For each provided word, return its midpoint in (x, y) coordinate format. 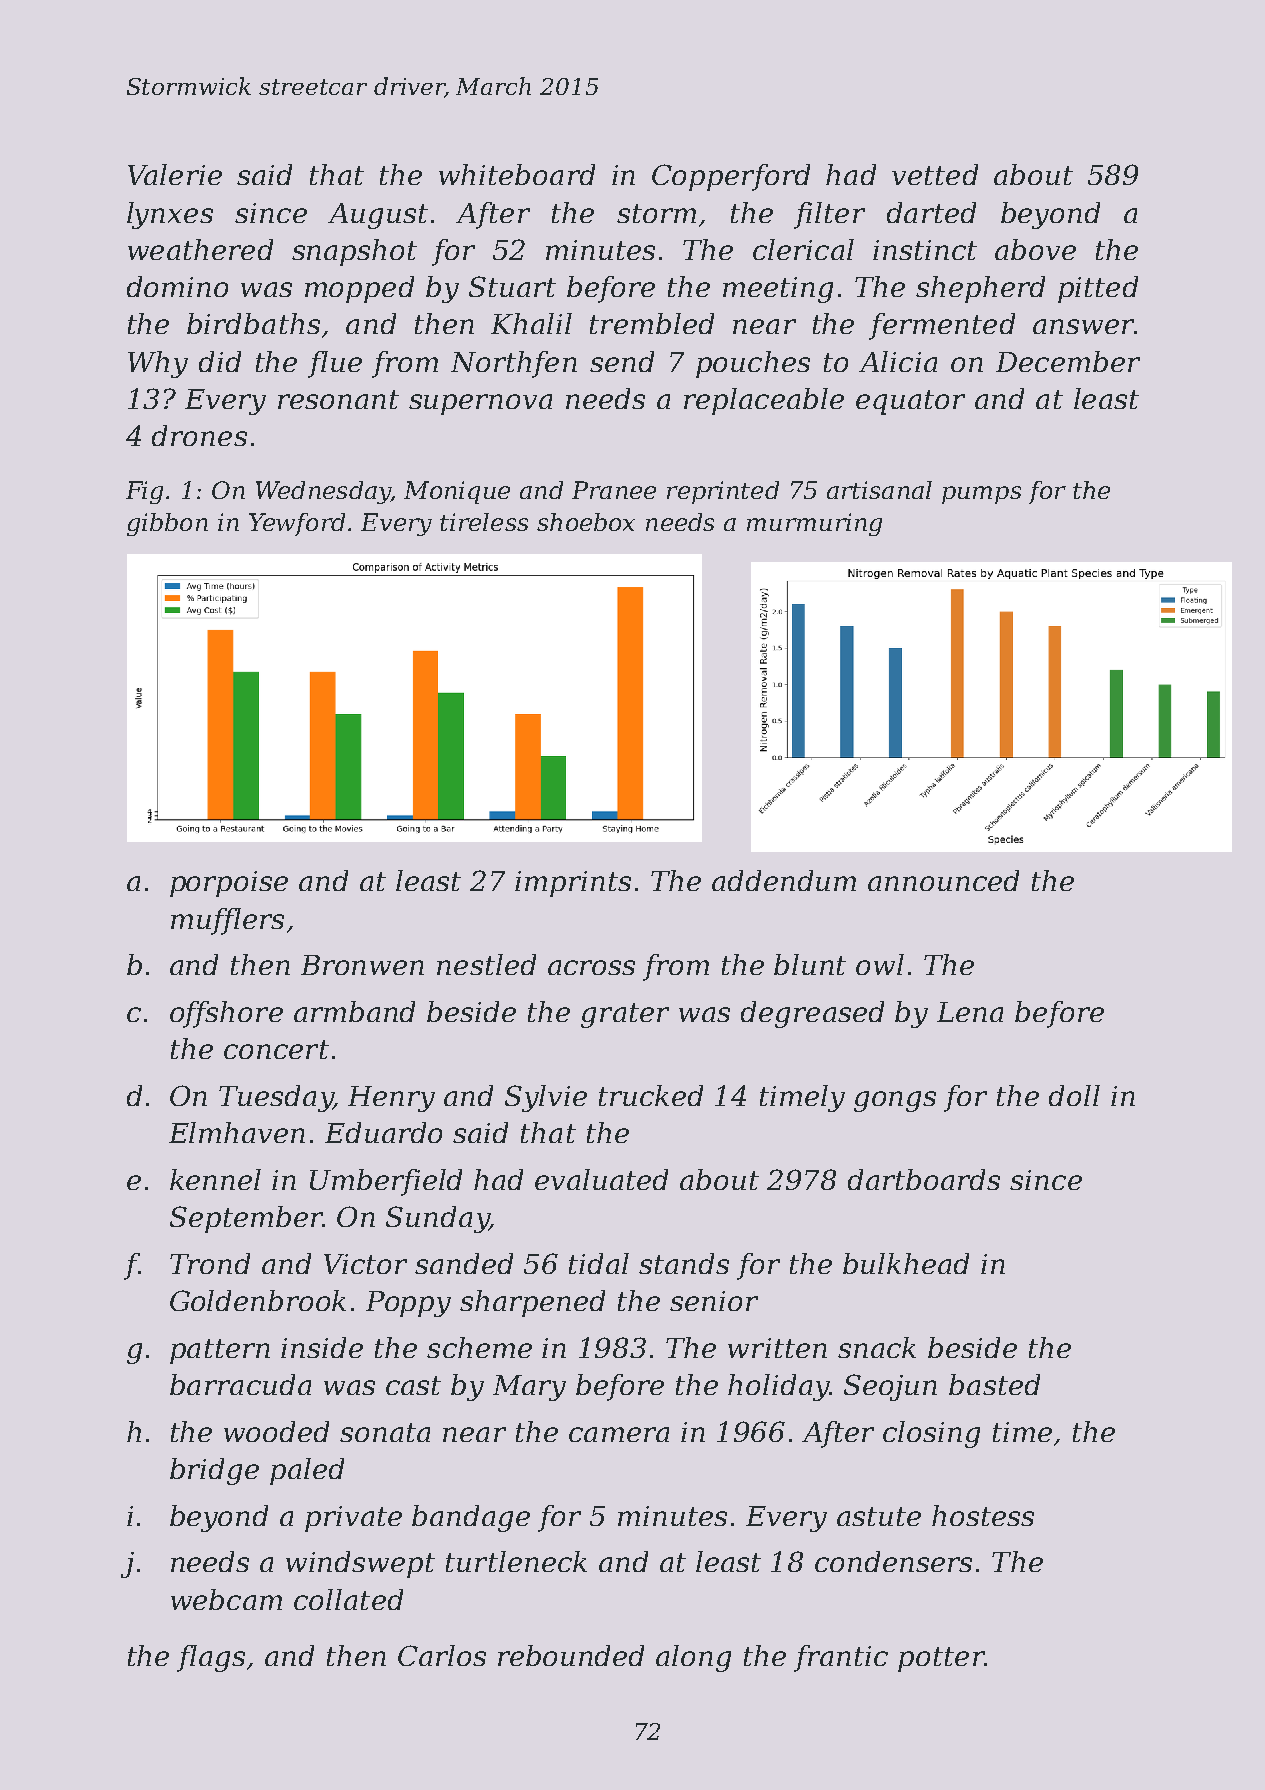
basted (994, 1384)
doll (1074, 1095)
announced (943, 880)
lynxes (170, 215)
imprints (573, 884)
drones (199, 435)
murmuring (814, 524)
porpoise (229, 884)
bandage (471, 1518)
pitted (1098, 289)
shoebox (586, 522)
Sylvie (546, 1098)
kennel (215, 1179)
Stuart (512, 286)
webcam (226, 1599)
